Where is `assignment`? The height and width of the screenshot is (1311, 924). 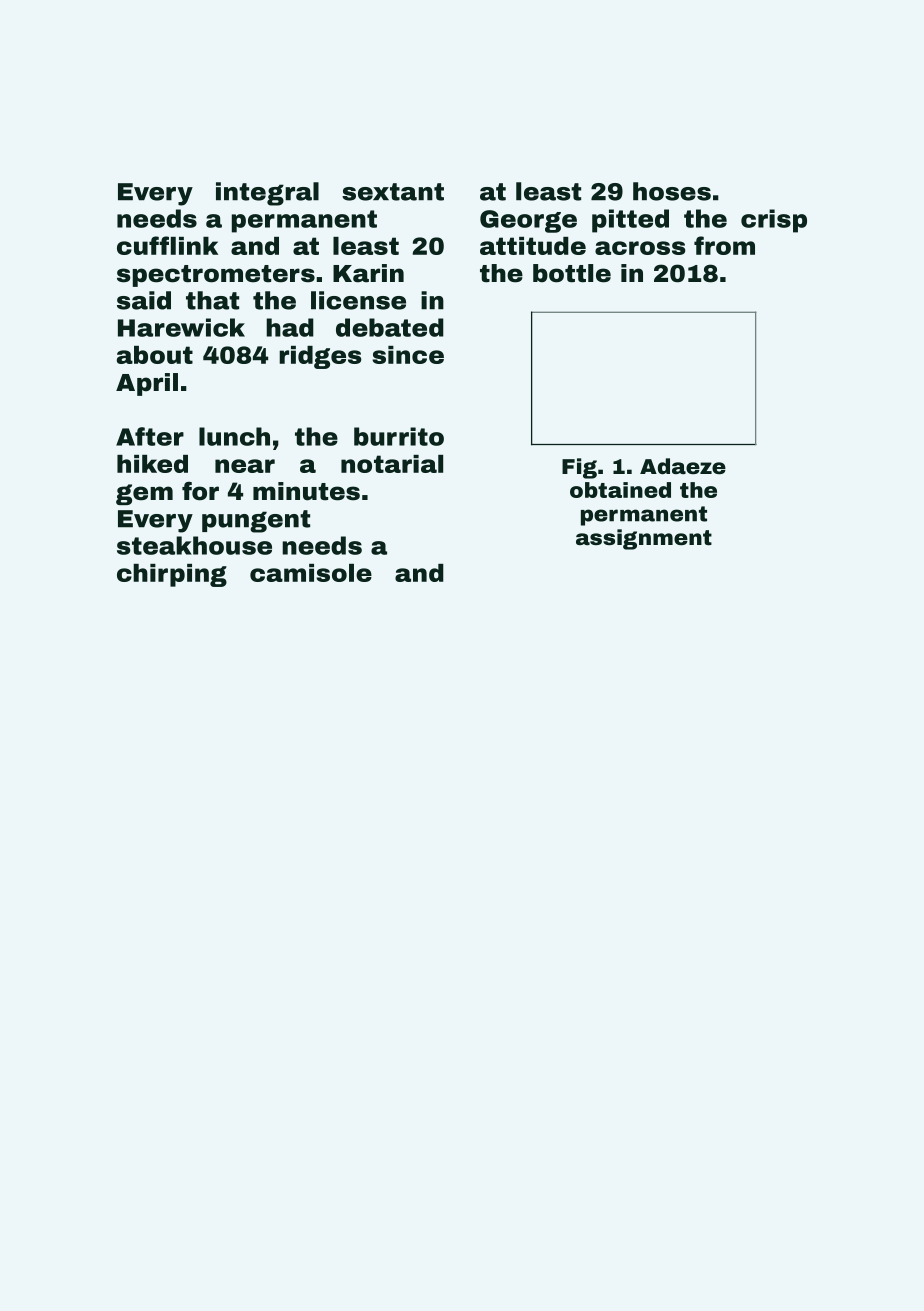 assignment is located at coordinates (644, 539).
